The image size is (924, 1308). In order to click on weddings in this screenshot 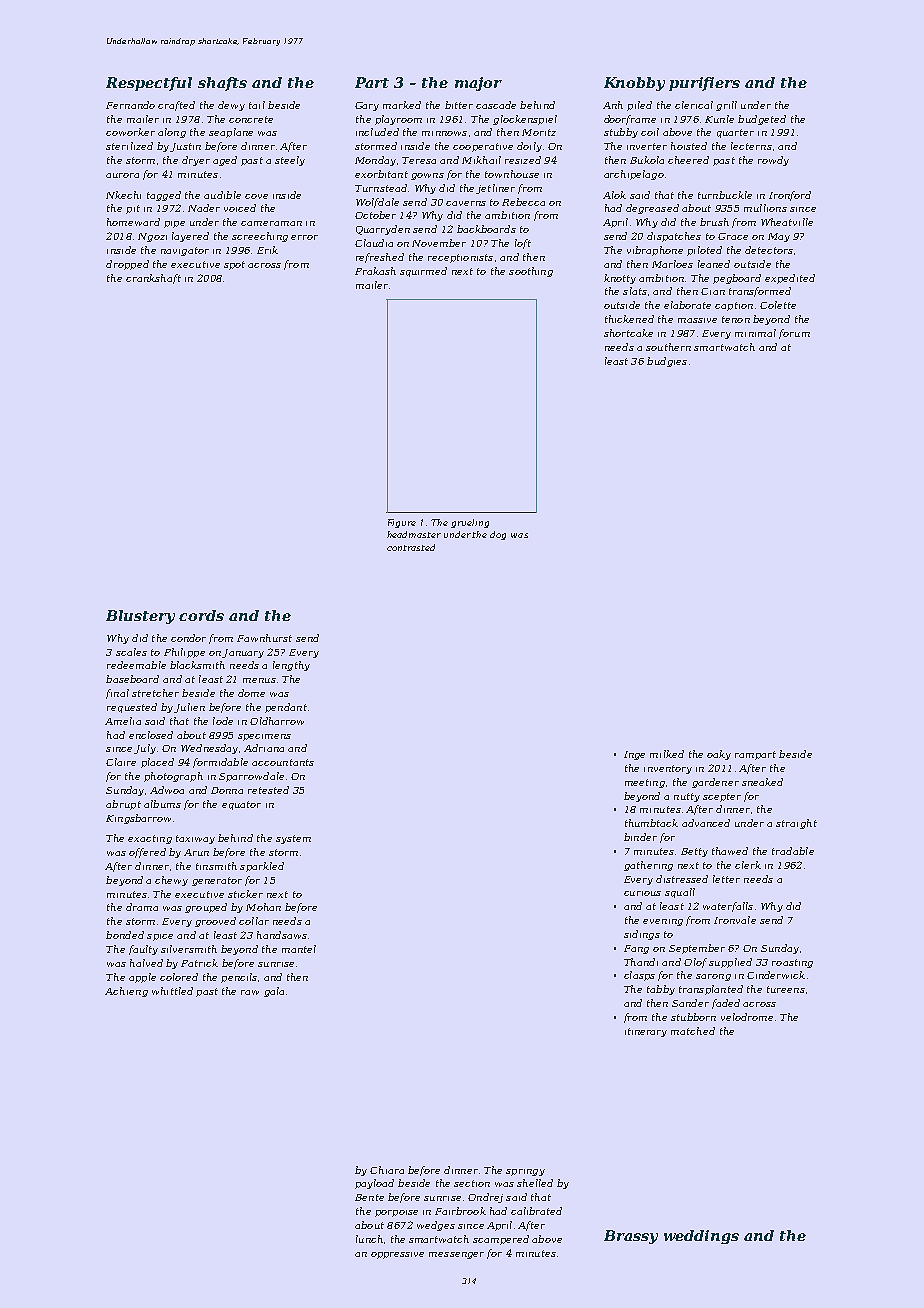, I will do `click(701, 1237)`.
